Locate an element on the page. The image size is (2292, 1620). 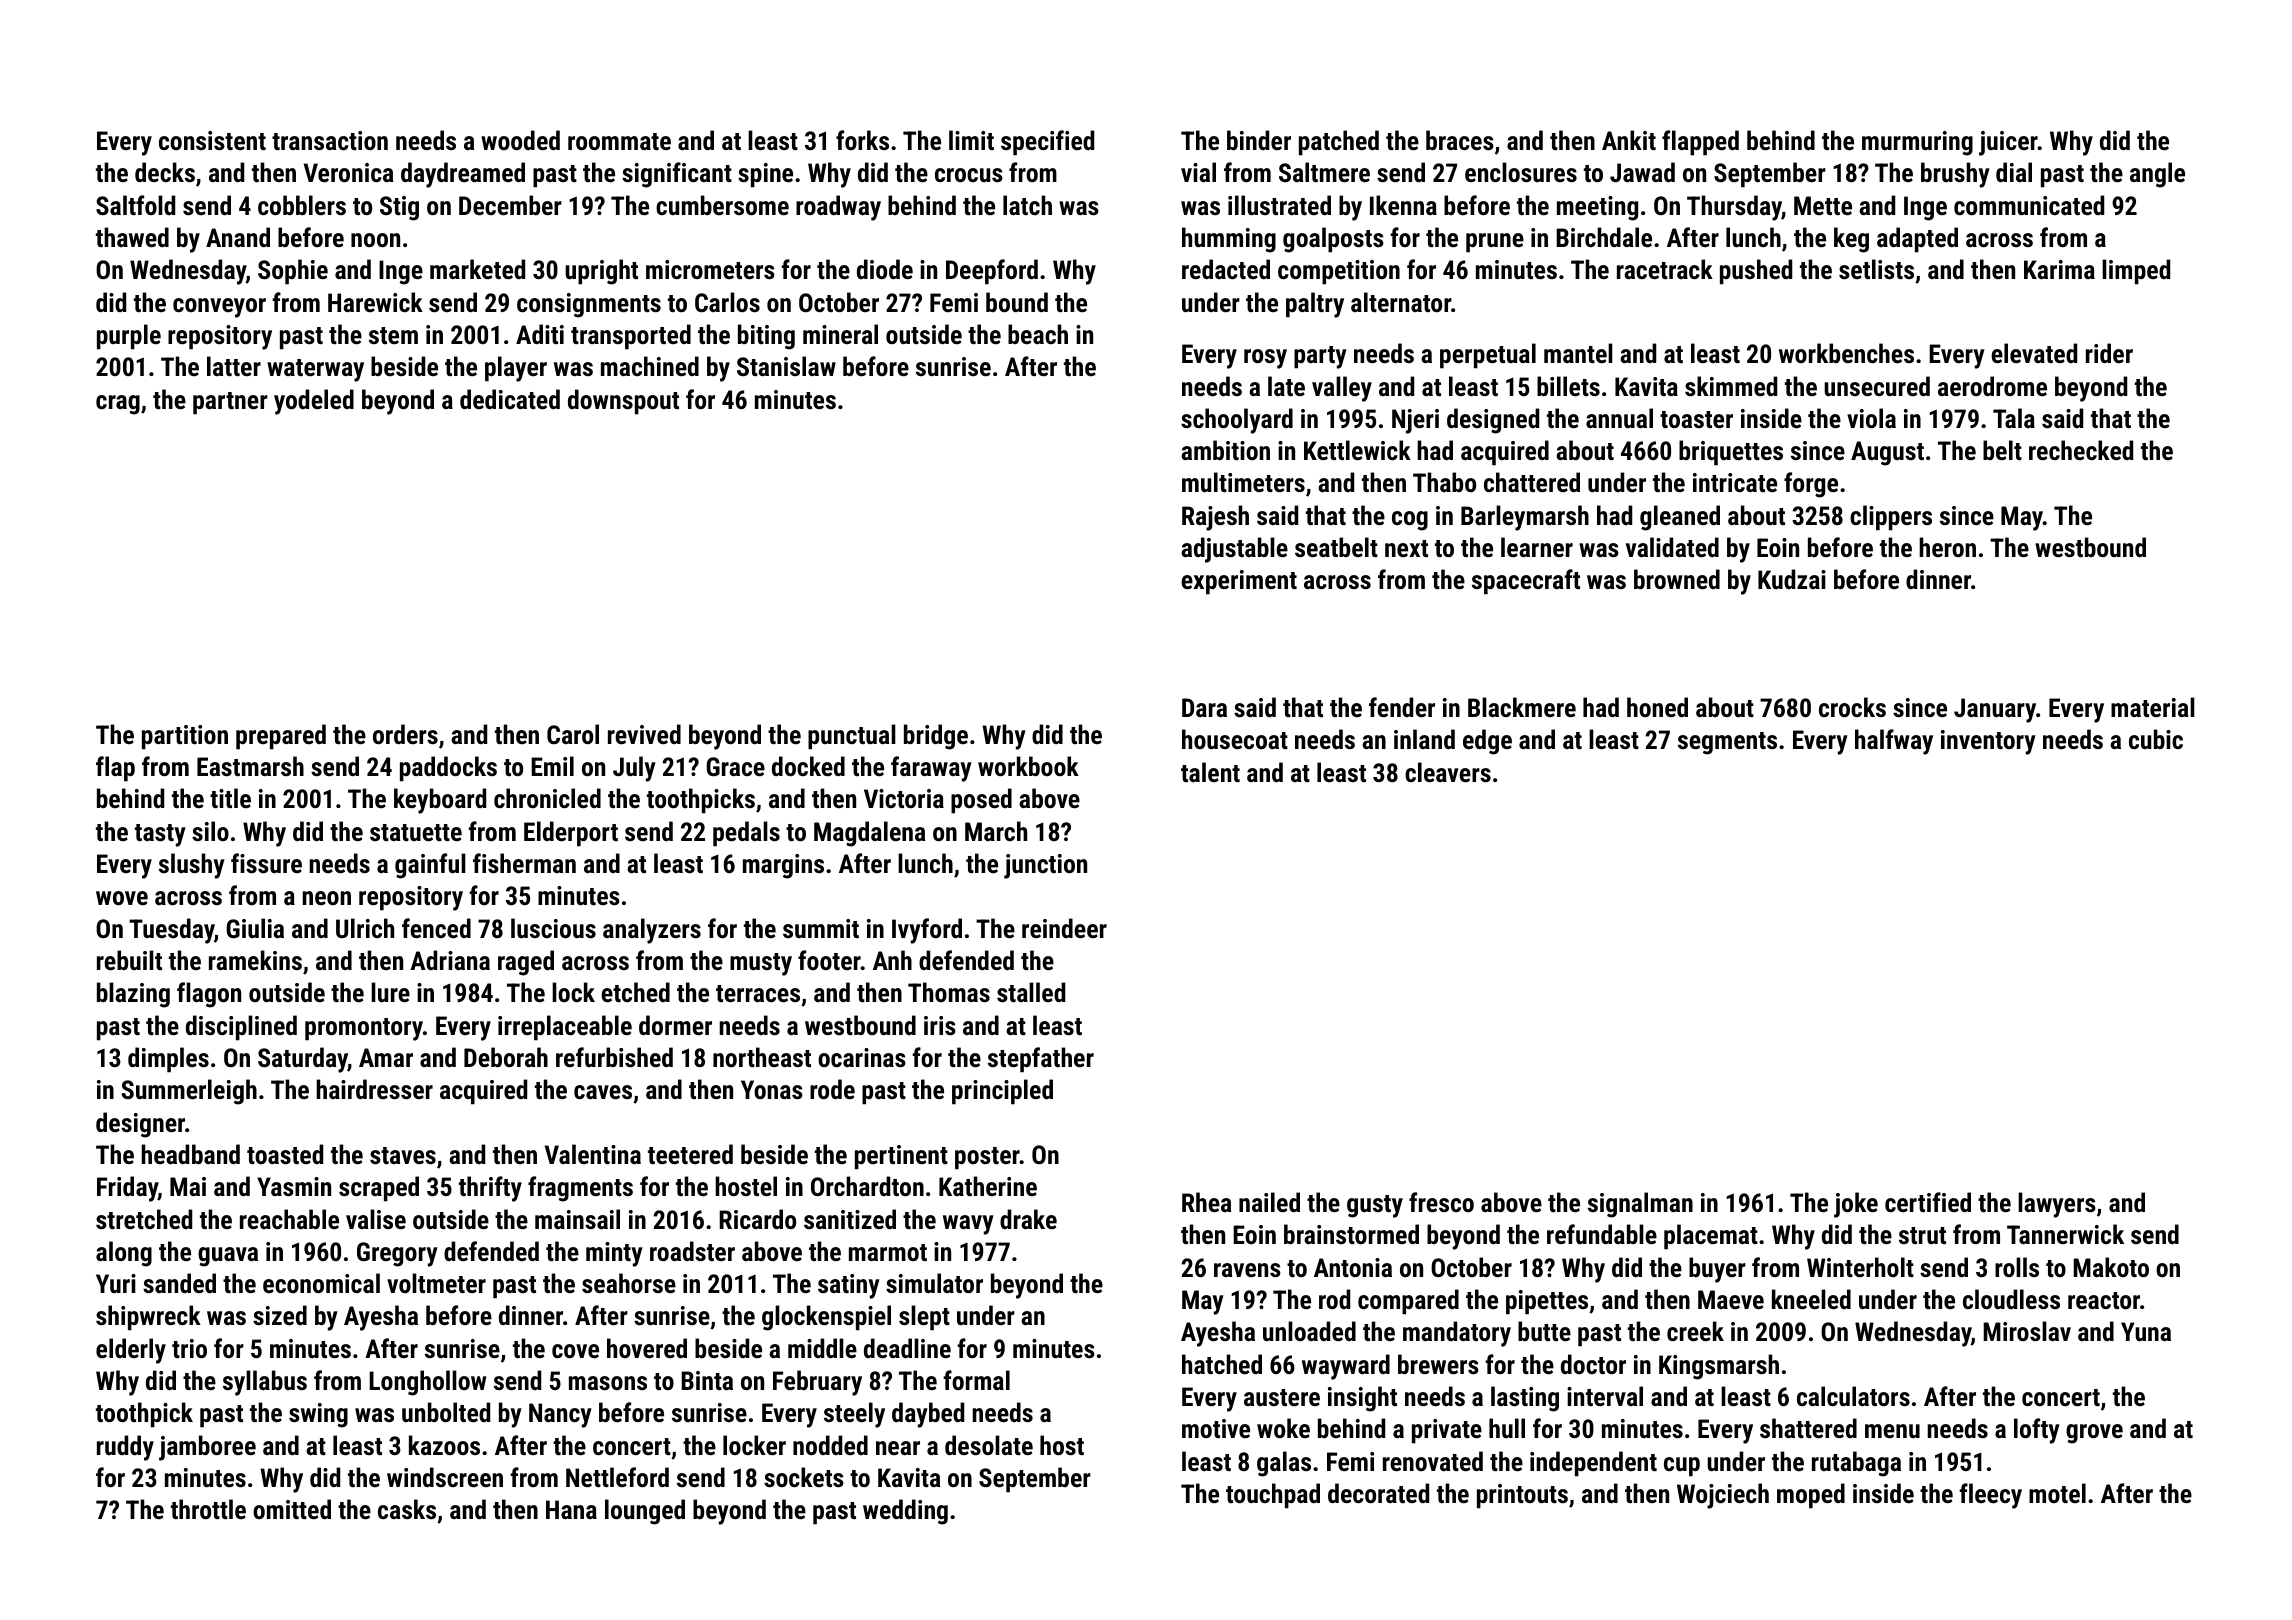
limit is located at coordinates (971, 140).
